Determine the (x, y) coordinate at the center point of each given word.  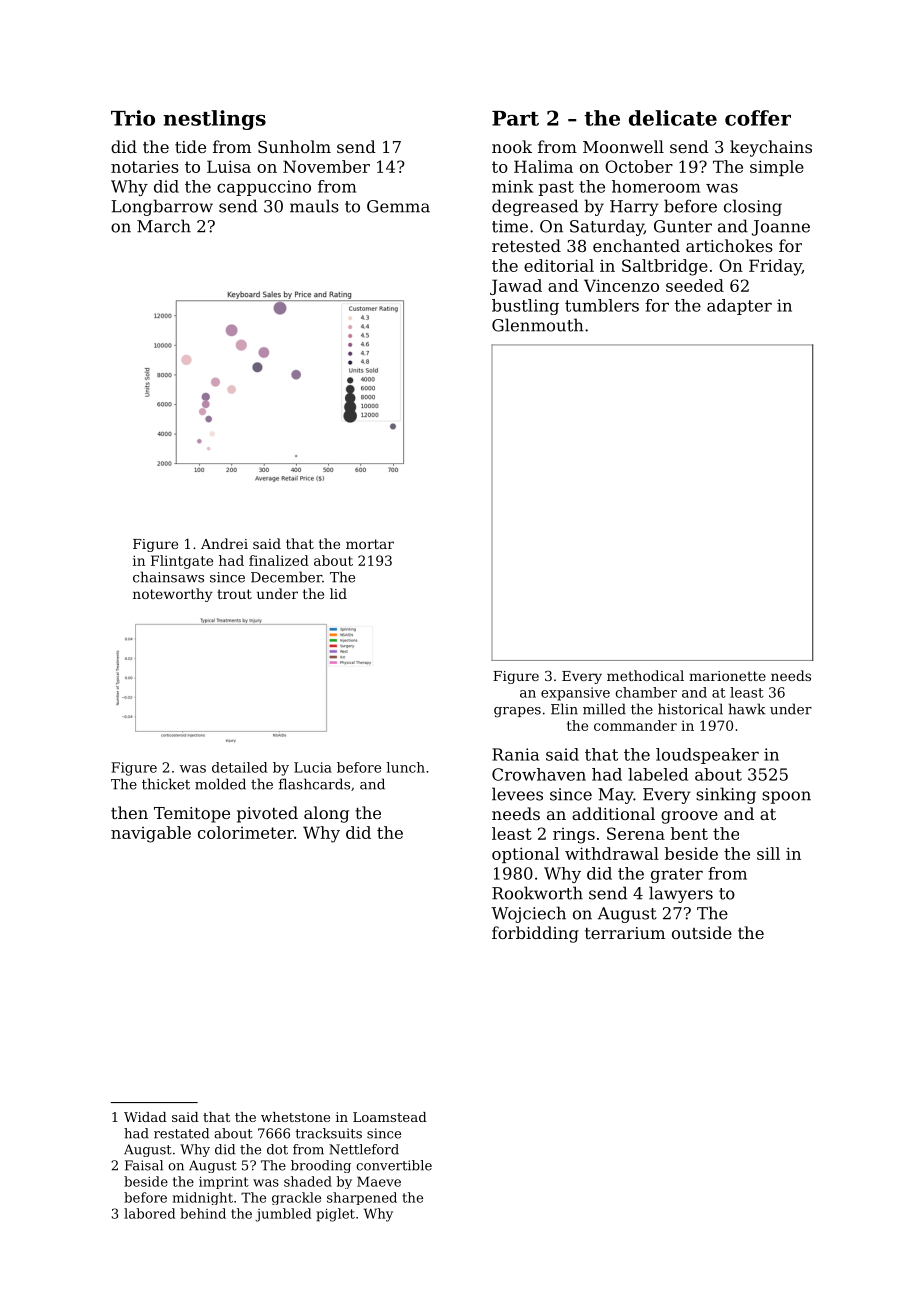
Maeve (379, 1181)
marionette (727, 676)
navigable (151, 834)
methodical (645, 675)
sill (768, 853)
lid (338, 593)
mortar (370, 544)
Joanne (781, 228)
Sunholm (294, 146)
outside (702, 932)
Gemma (398, 206)
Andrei (224, 543)
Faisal (144, 1165)
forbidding (535, 934)
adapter (739, 307)
